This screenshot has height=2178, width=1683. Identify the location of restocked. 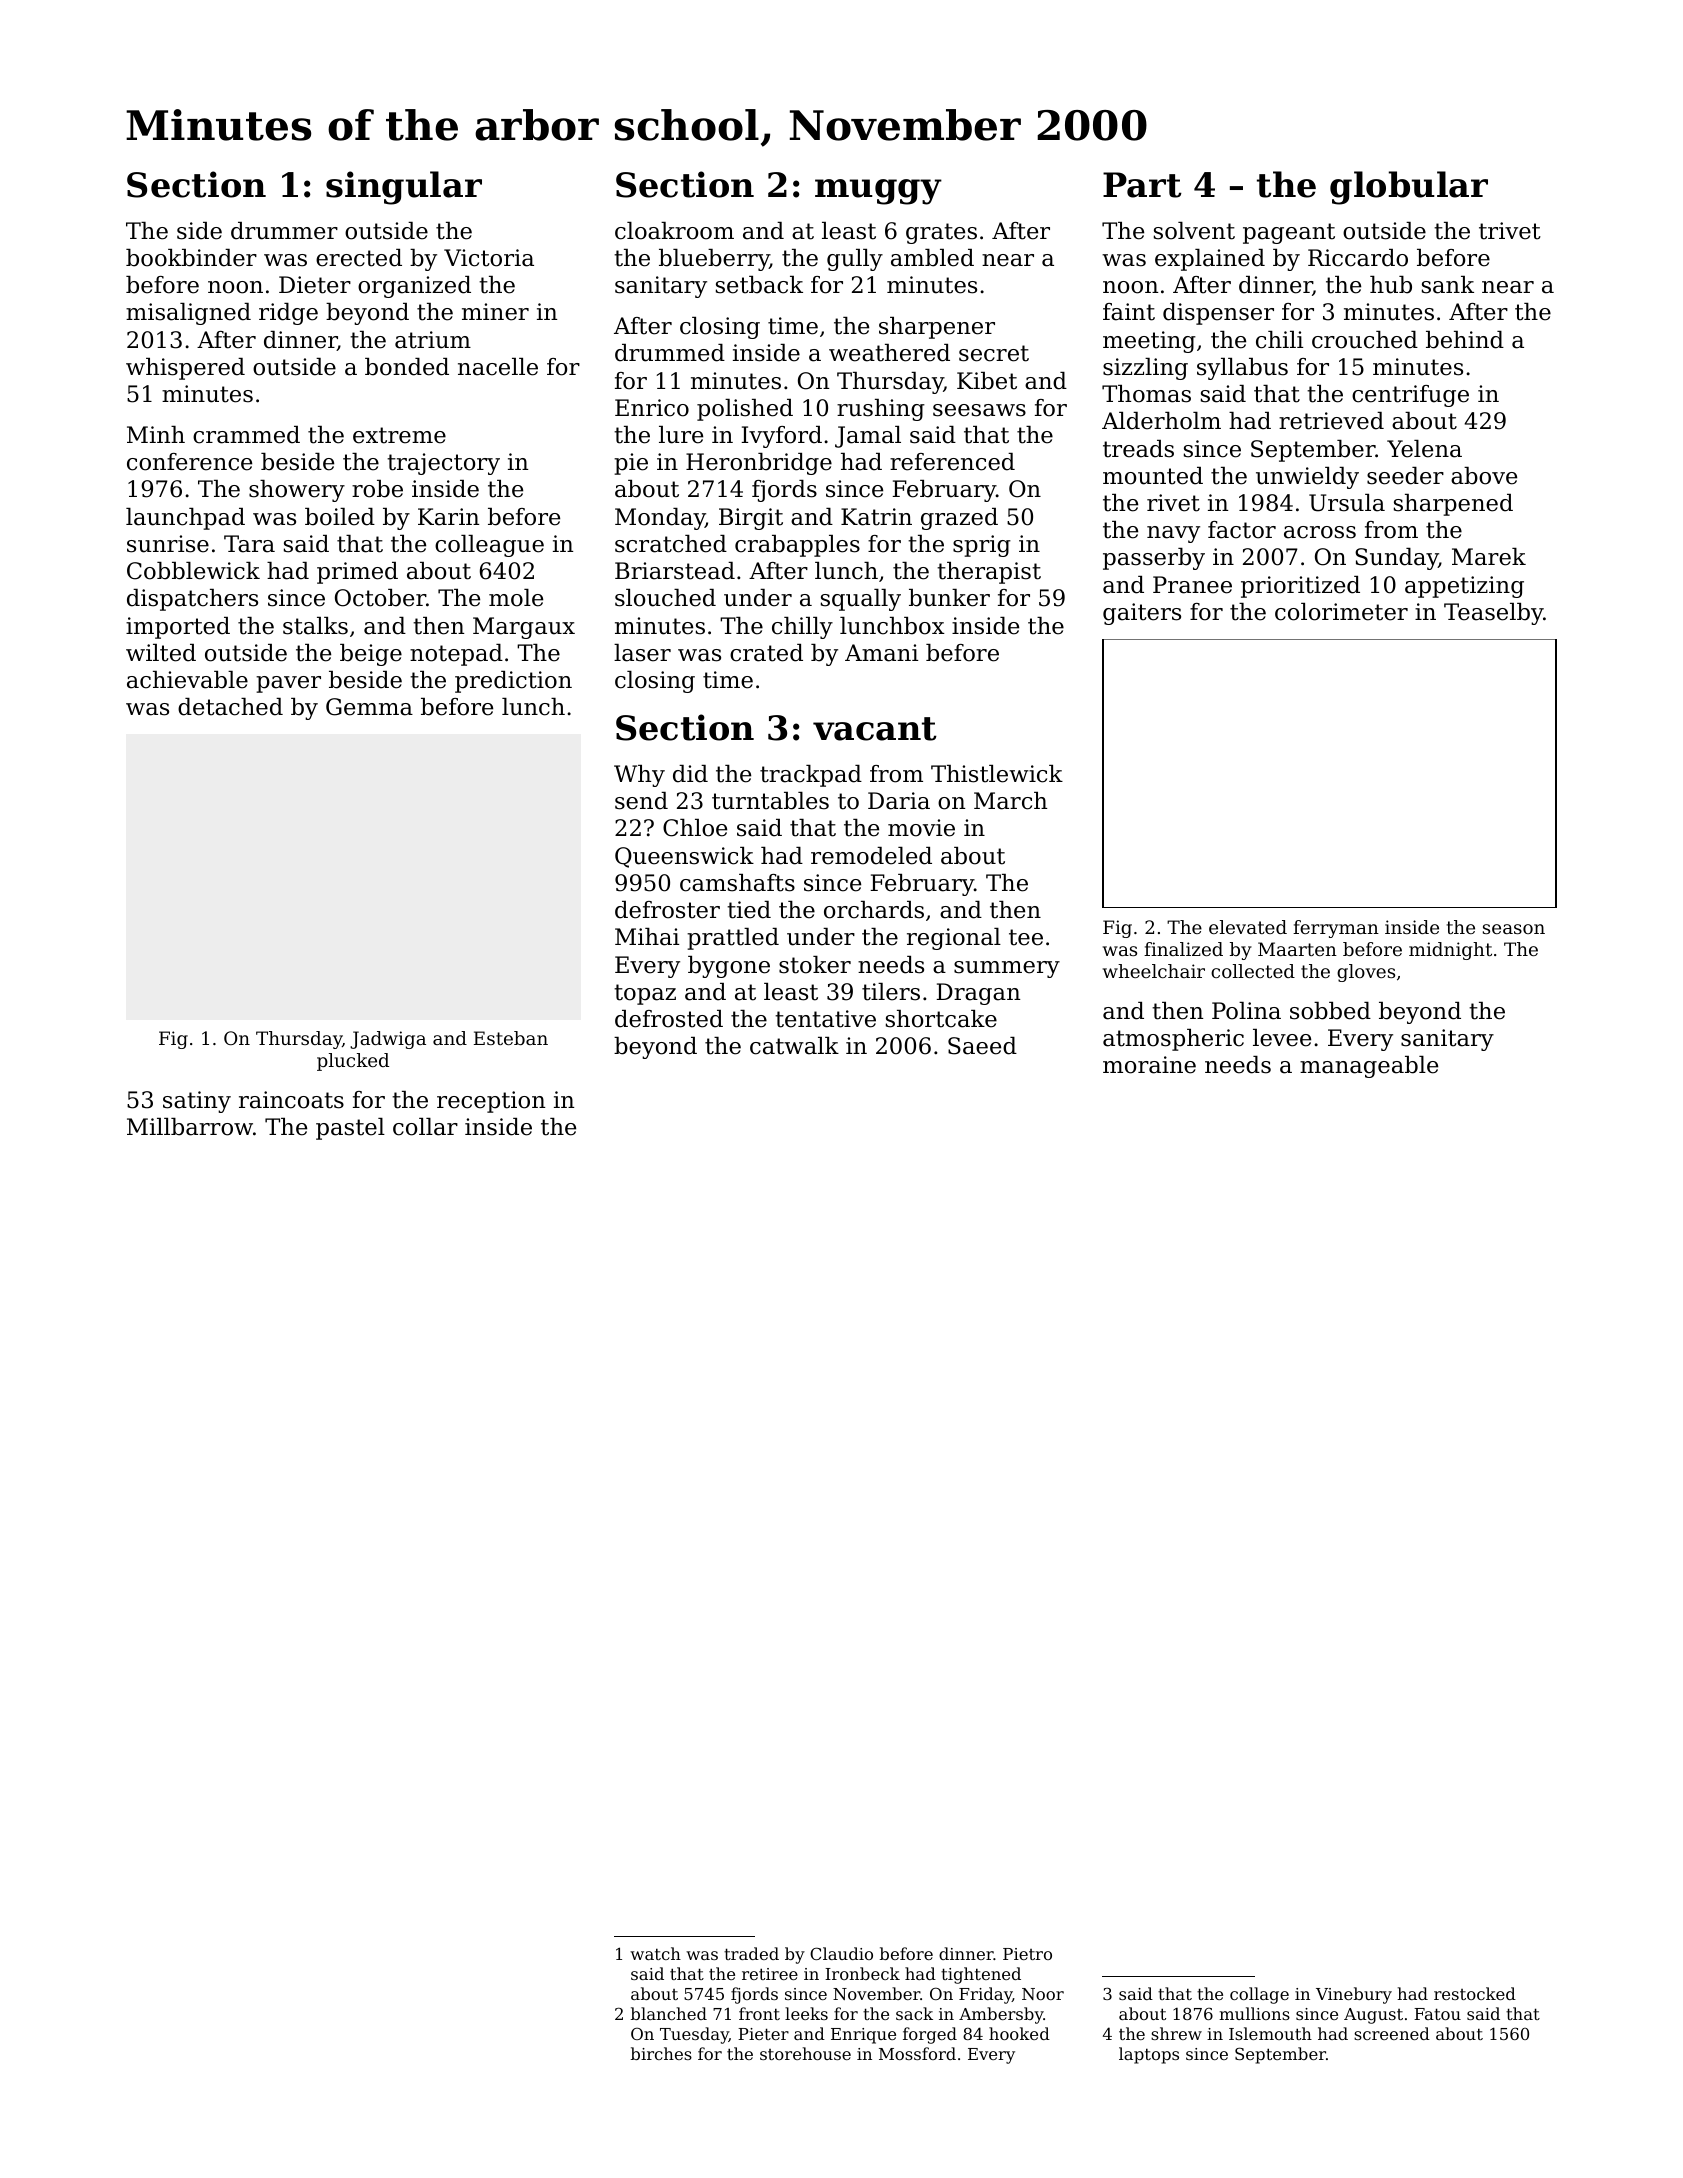
(1475, 1993).
